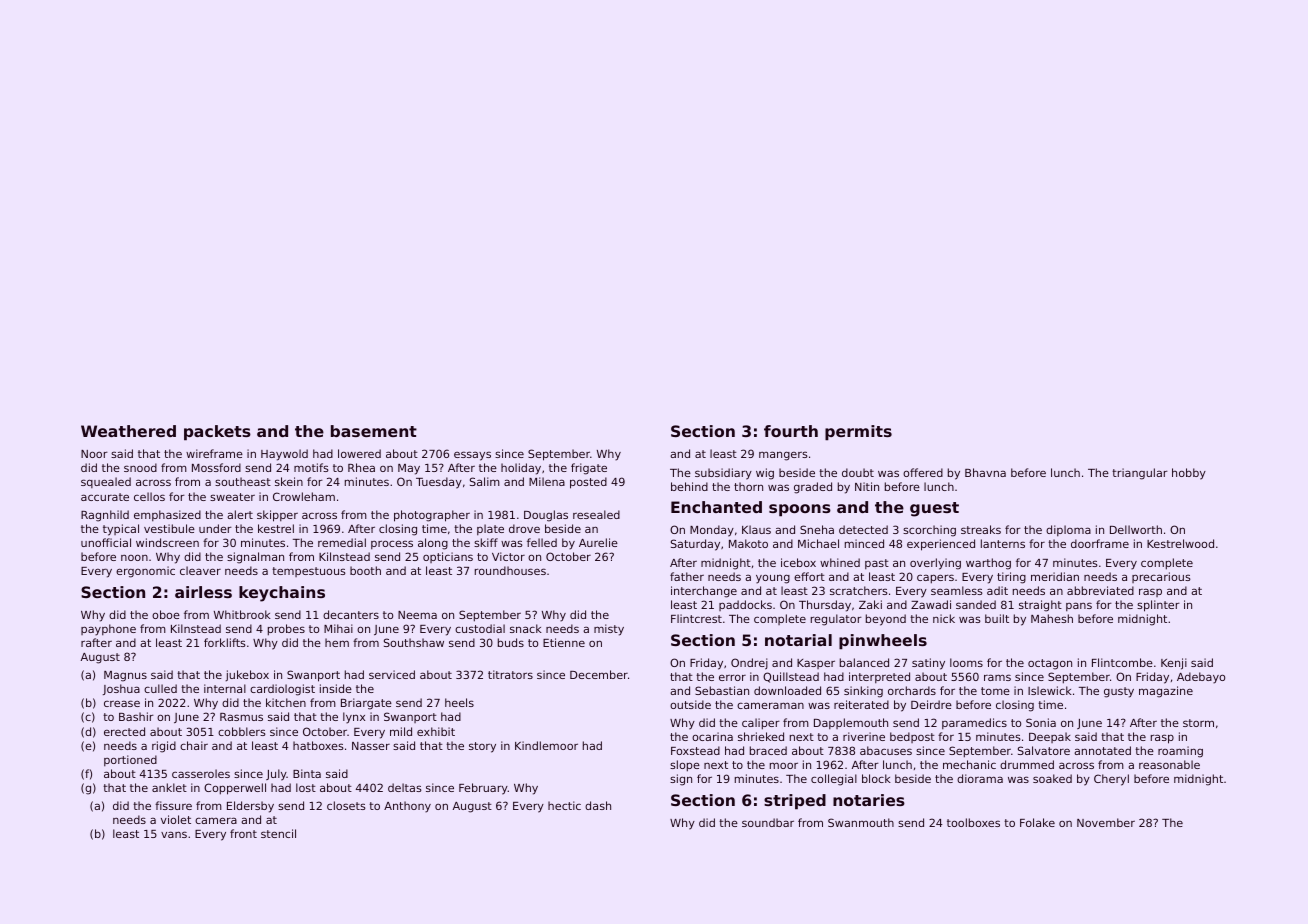 The image size is (1308, 924). I want to click on splinter, so click(1158, 606).
